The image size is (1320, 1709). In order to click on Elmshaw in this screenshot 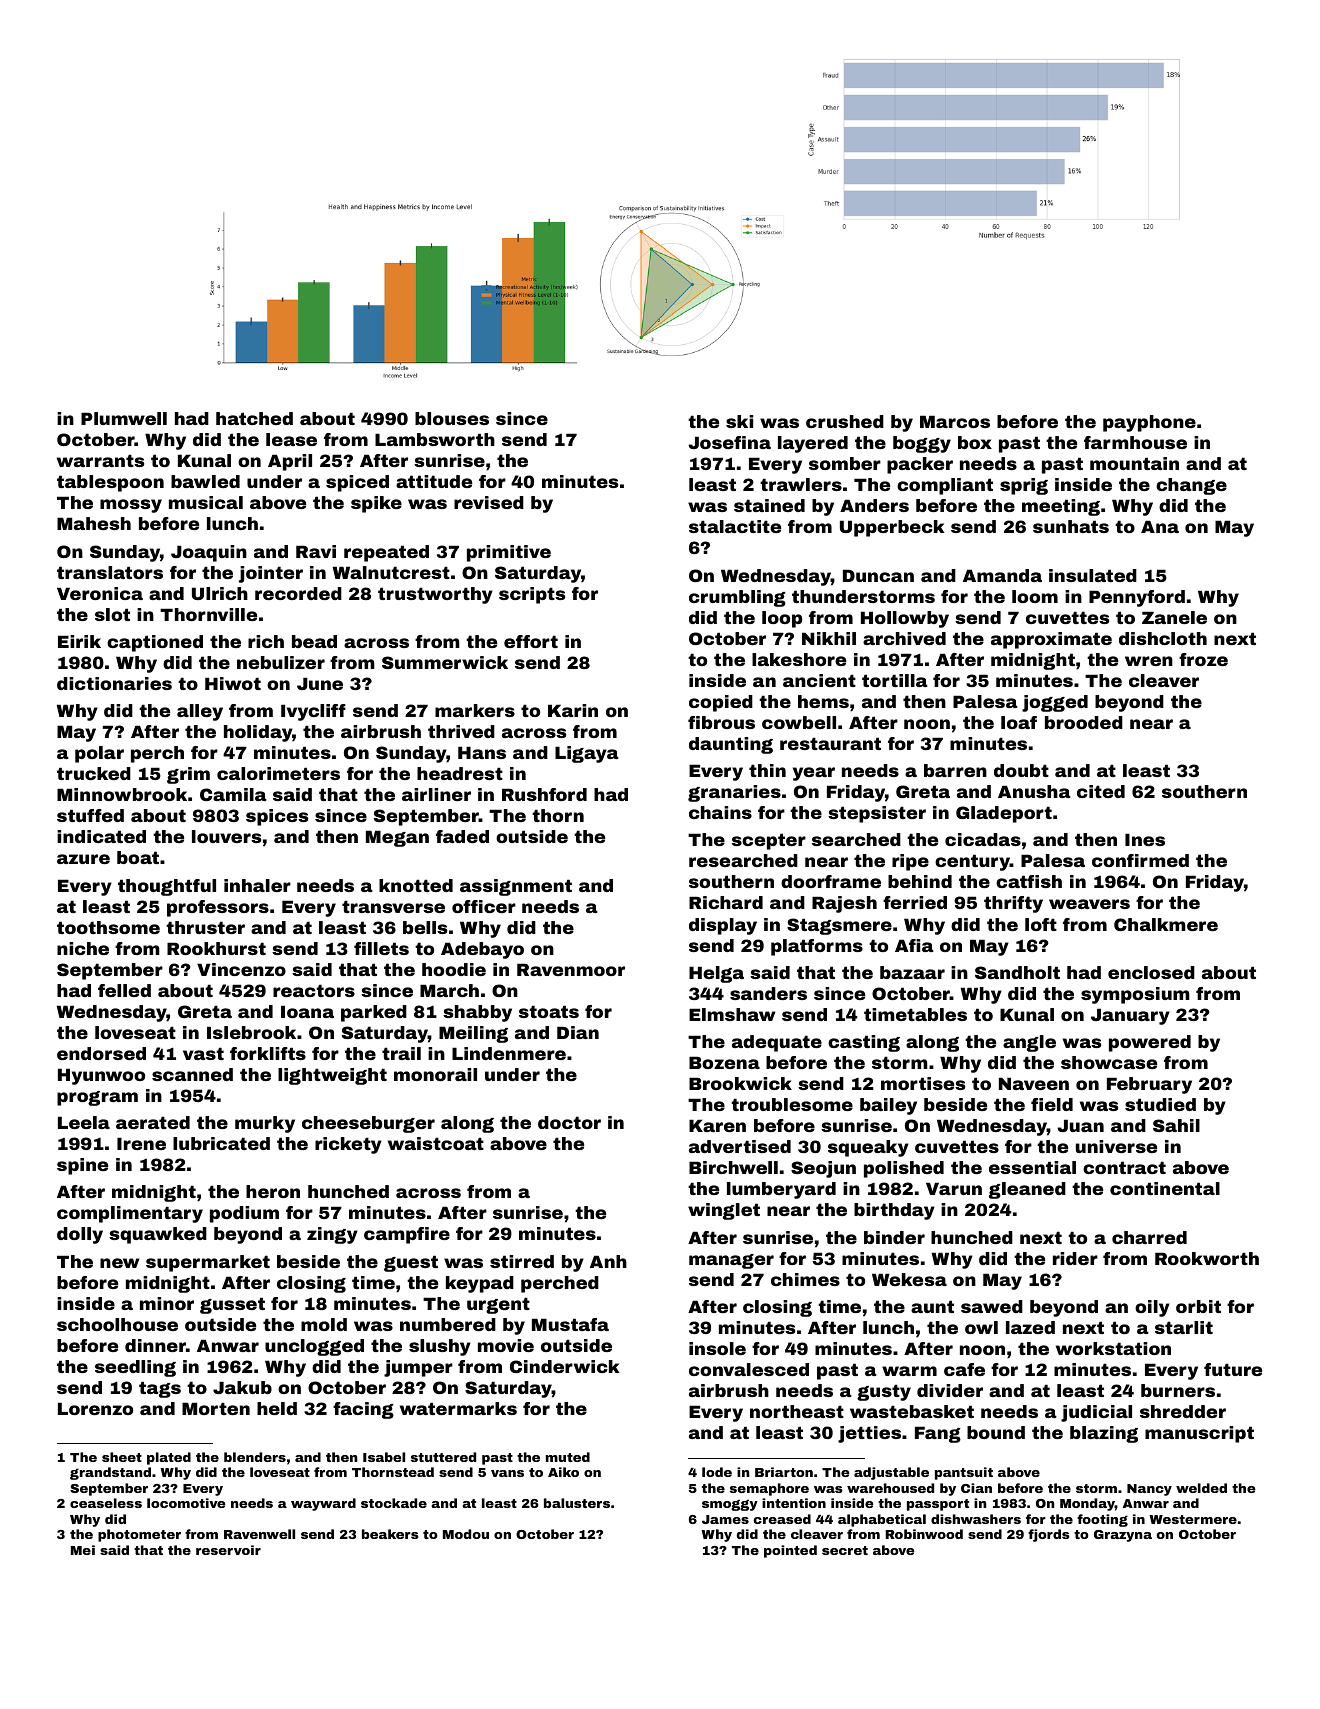, I will do `click(732, 1014)`.
